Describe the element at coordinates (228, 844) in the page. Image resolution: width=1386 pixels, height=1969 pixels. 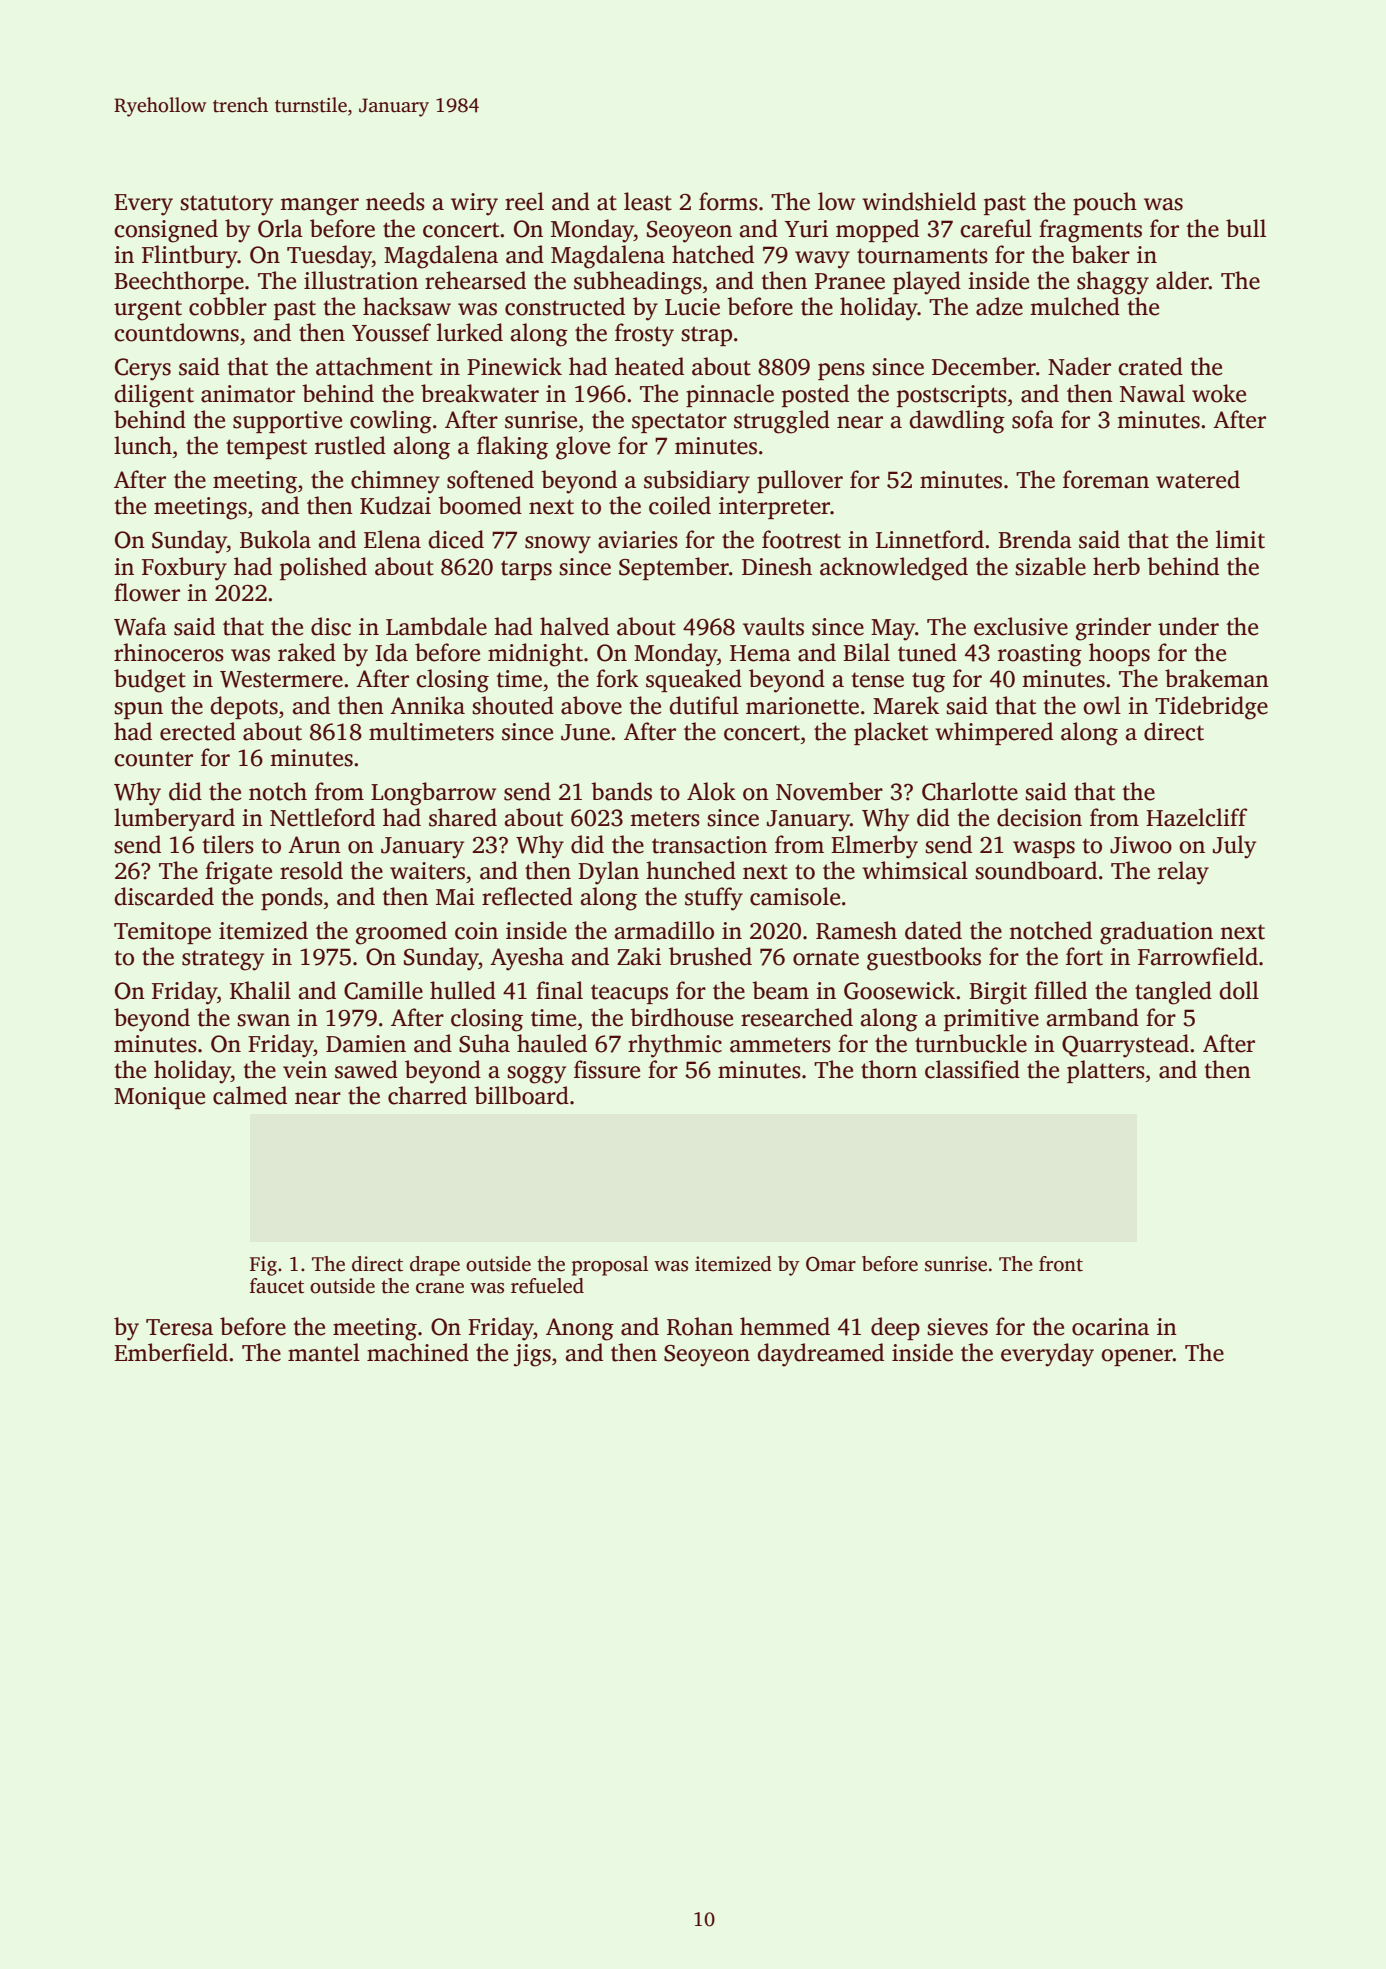
I see `tilers` at that location.
